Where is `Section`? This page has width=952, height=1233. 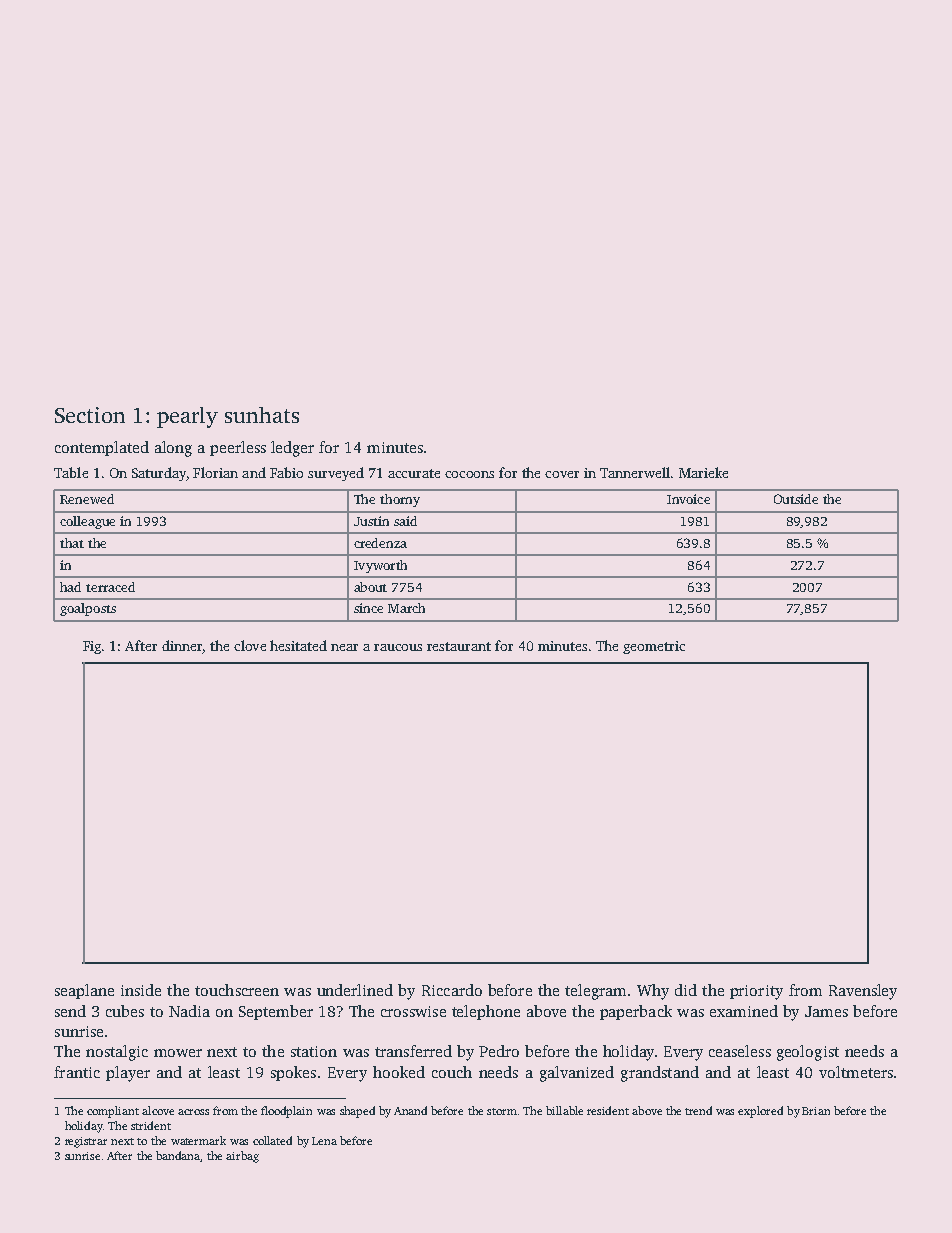
Section is located at coordinates (90, 415).
